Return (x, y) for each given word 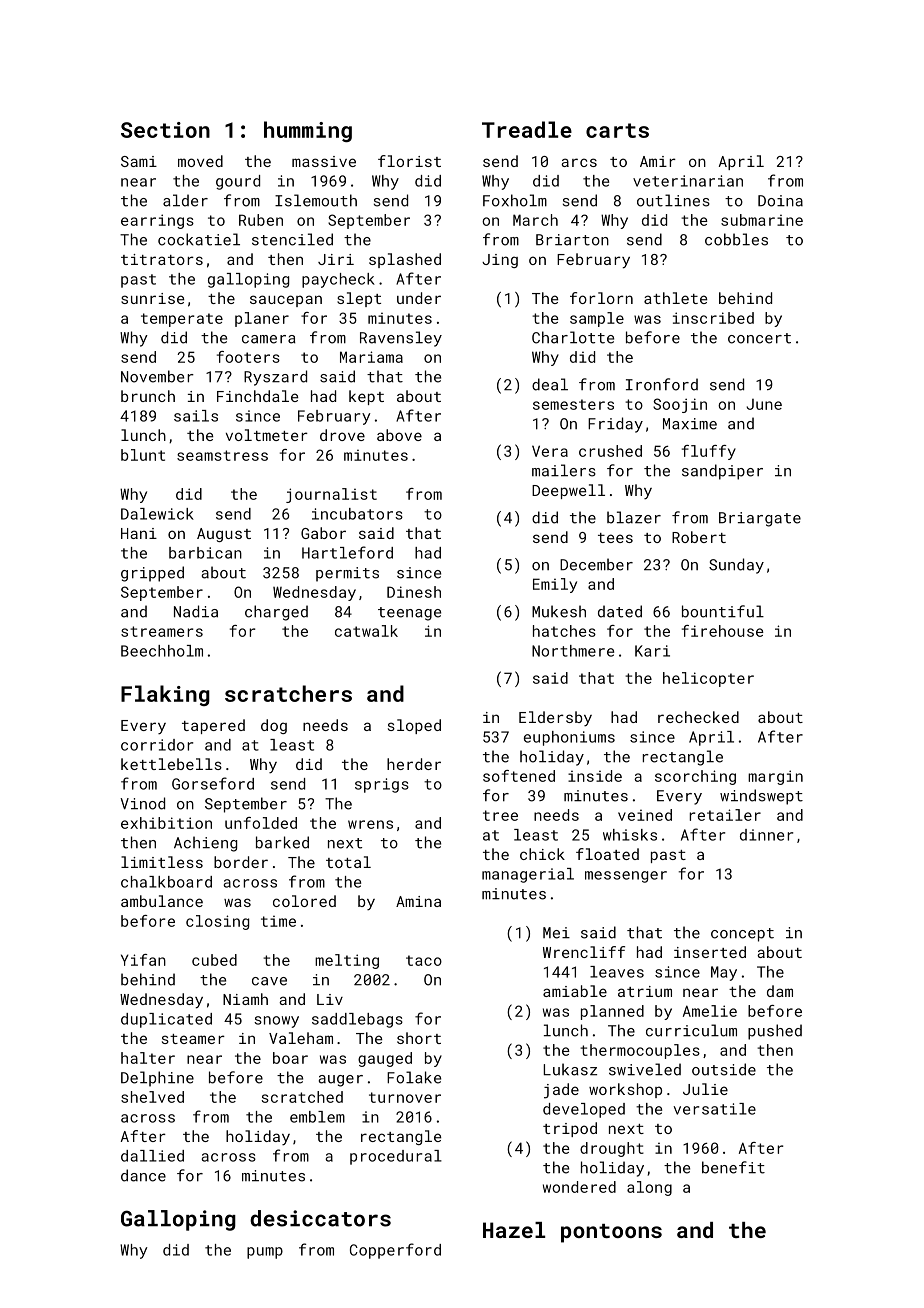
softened (519, 776)
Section (165, 130)
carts (617, 130)
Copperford (395, 1251)
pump (265, 1253)
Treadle (527, 129)
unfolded (261, 823)
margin (775, 777)
